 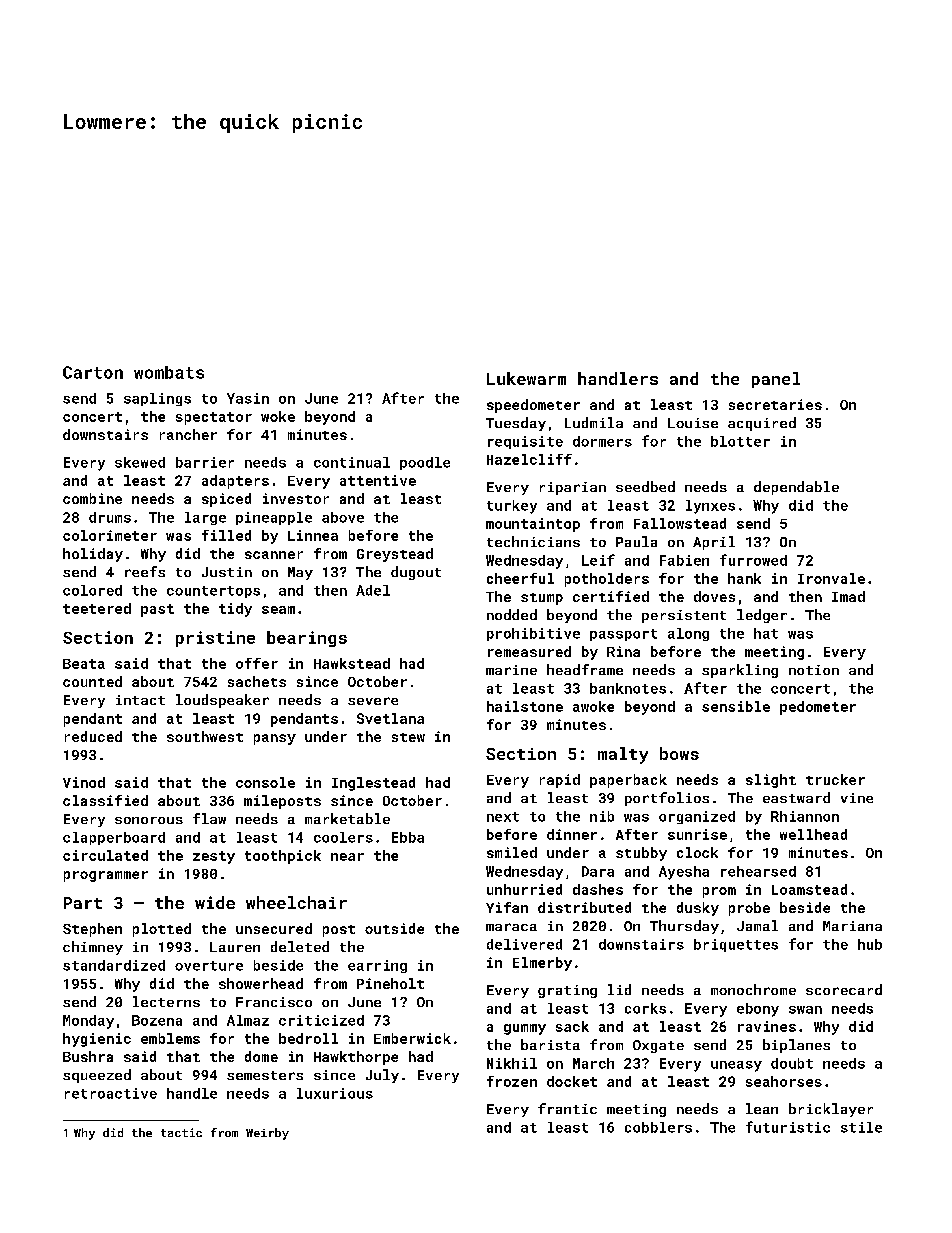 I want to click on sunrise, so click(x=697, y=834).
